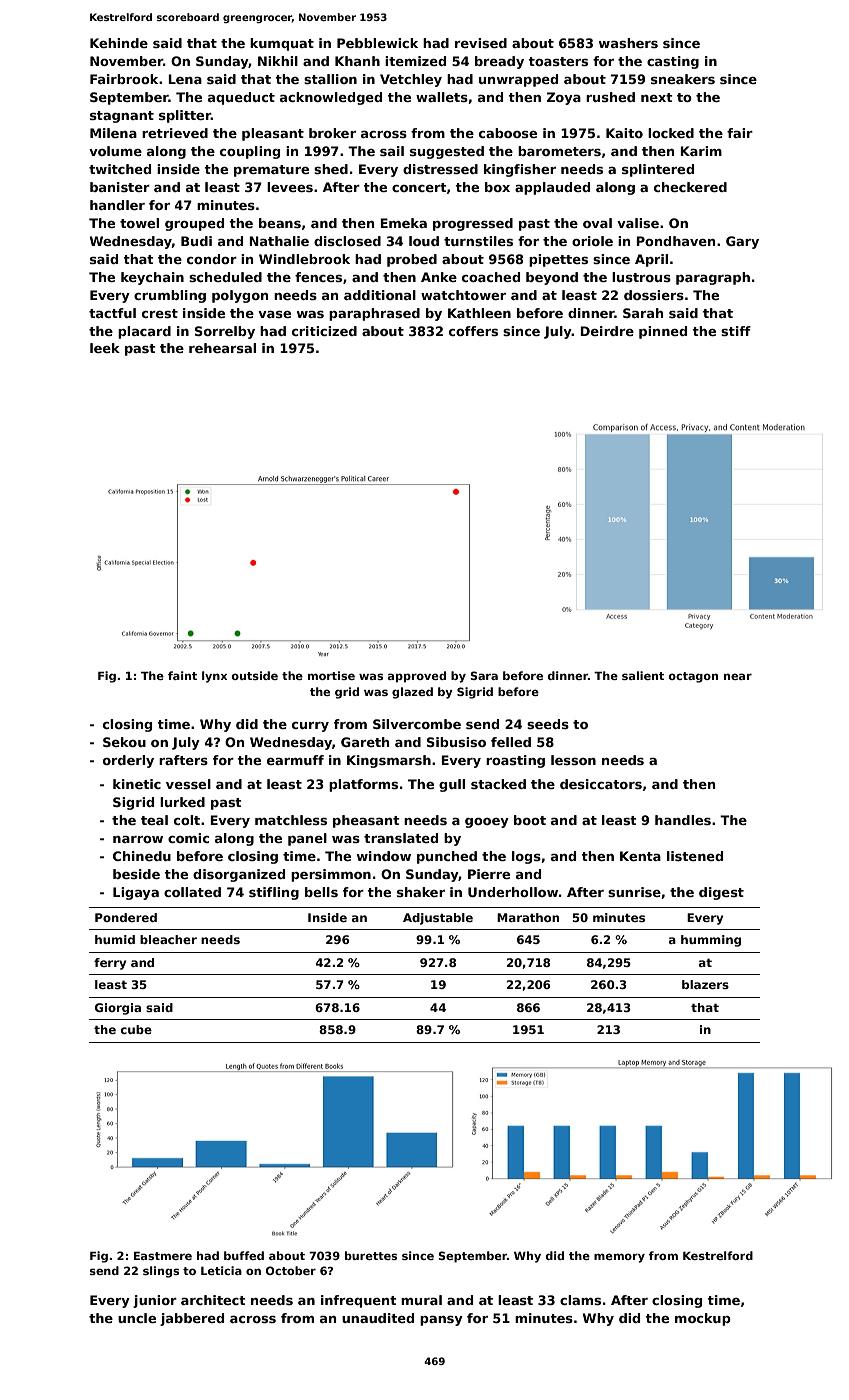  What do you see at coordinates (736, 331) in the document?
I see `stiff` at bounding box center [736, 331].
